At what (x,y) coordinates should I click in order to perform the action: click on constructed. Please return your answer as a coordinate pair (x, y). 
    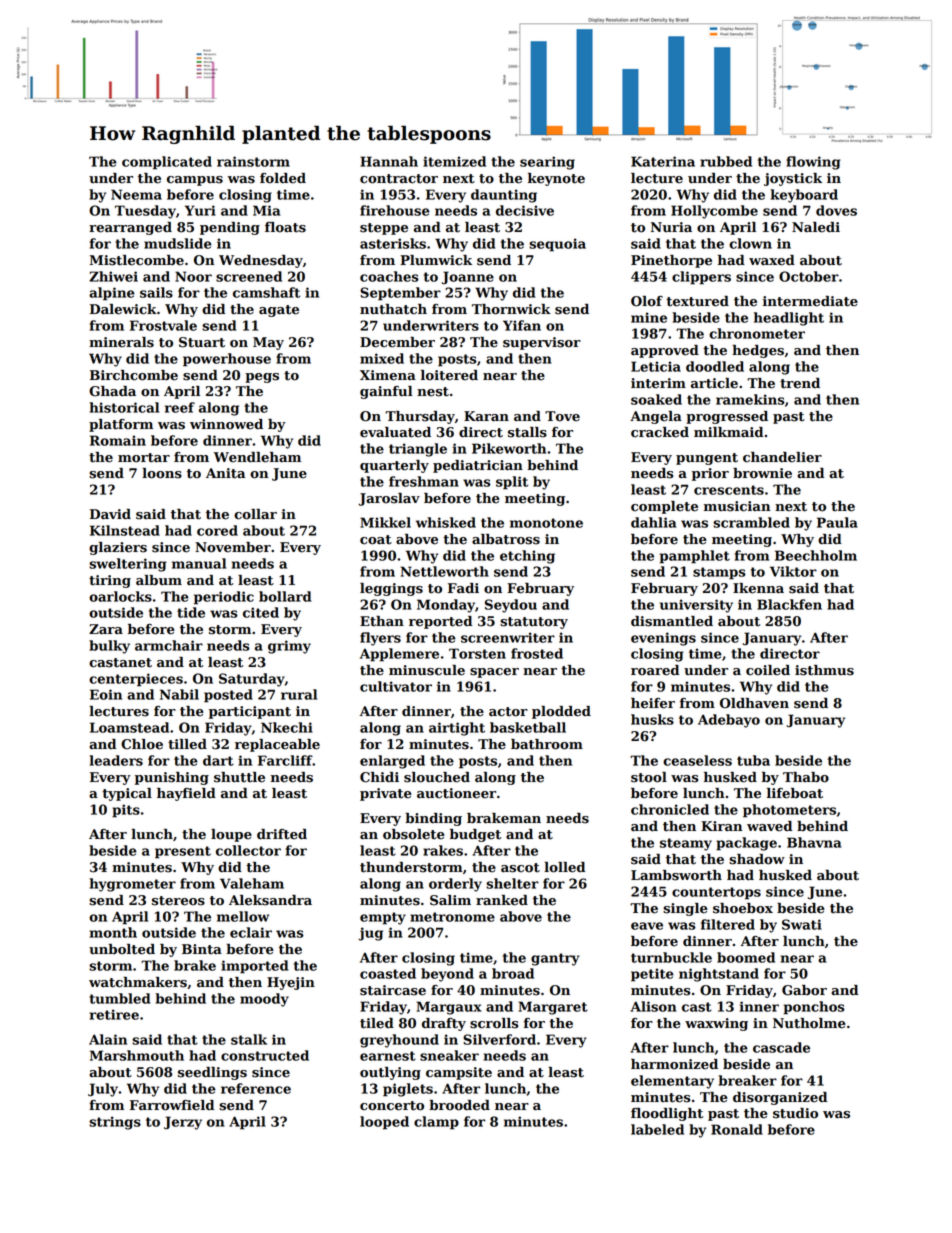
    Looking at the image, I should click on (265, 1055).
